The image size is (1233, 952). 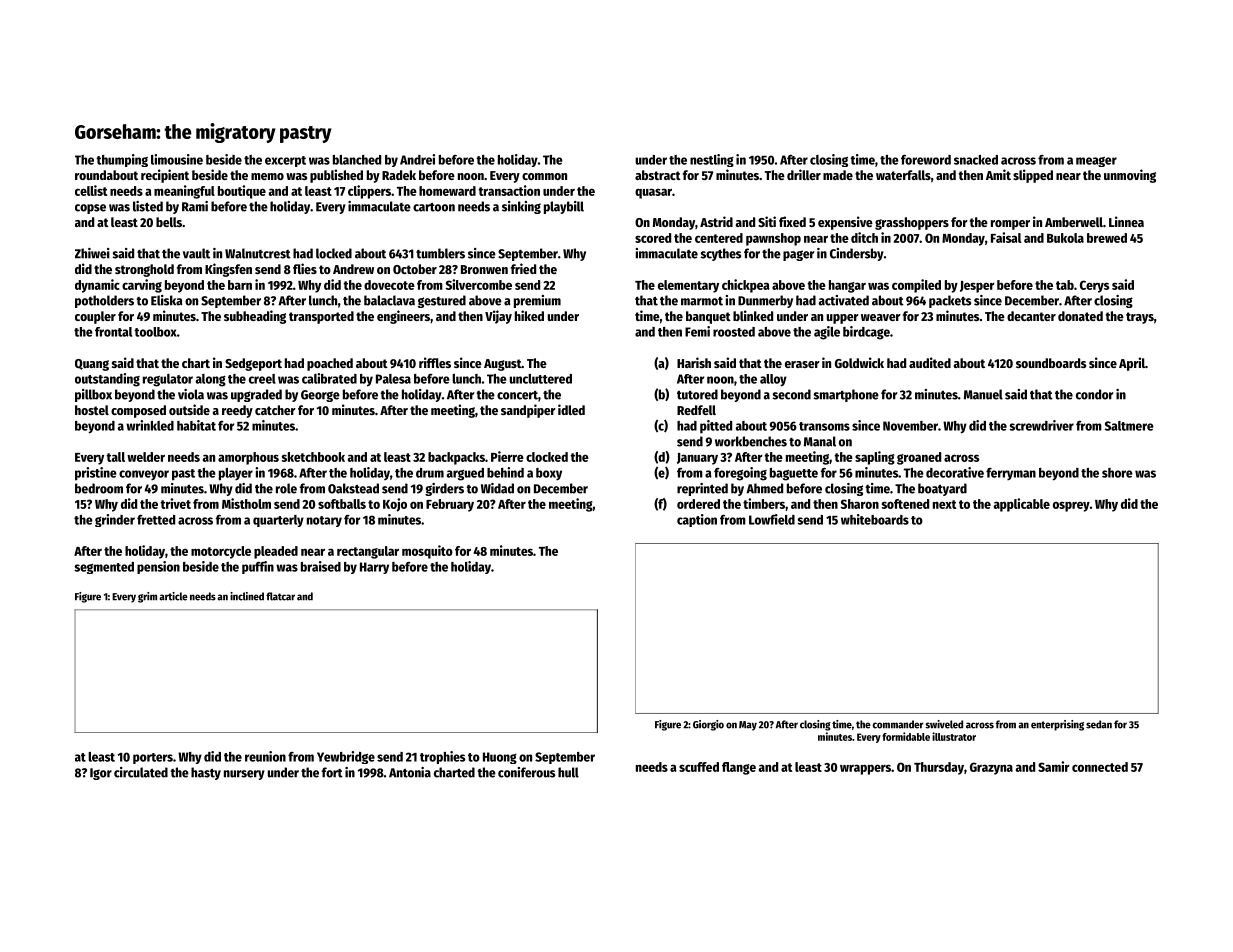 What do you see at coordinates (772, 519) in the page?
I see `Lowfield` at bounding box center [772, 519].
